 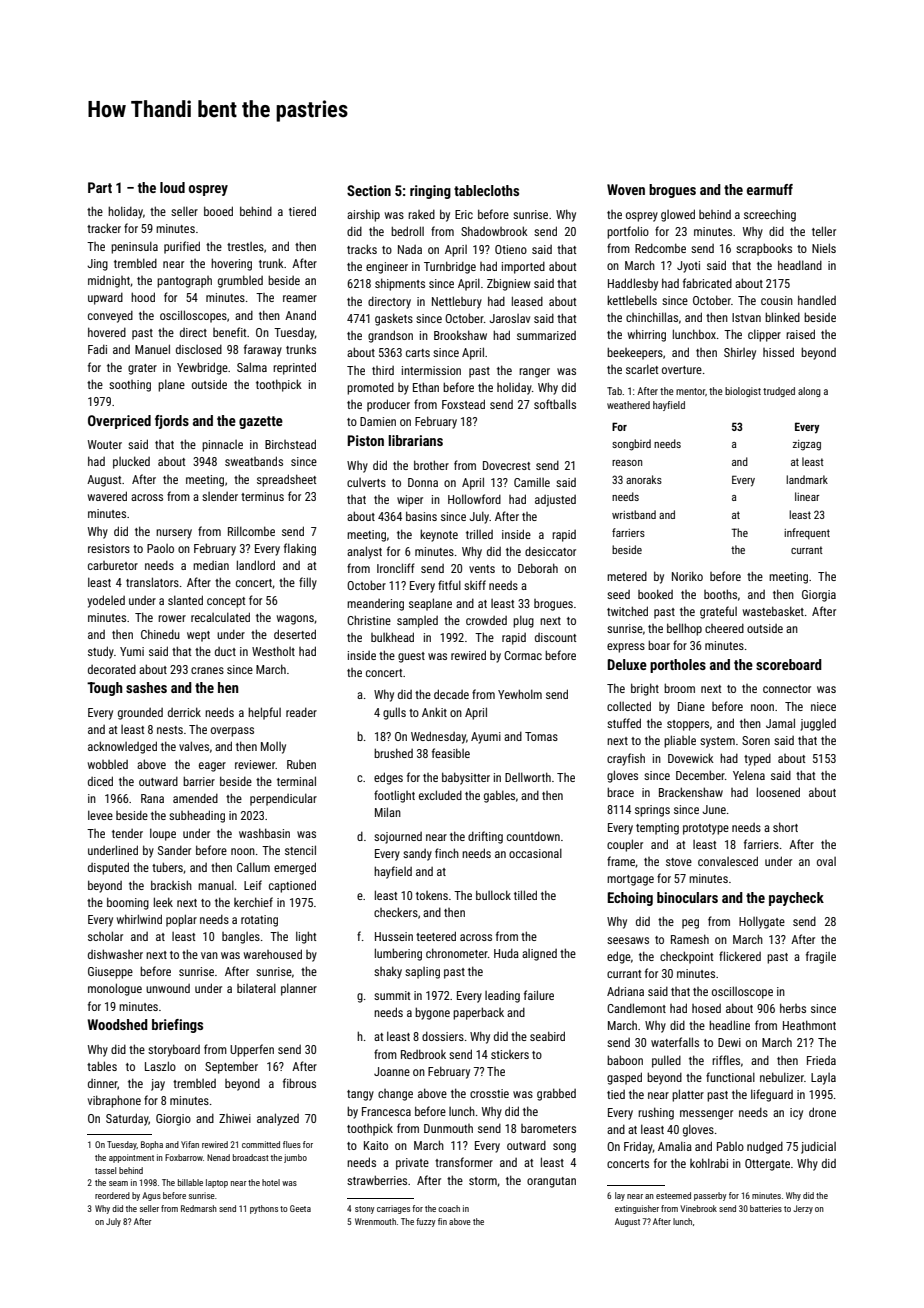 I want to click on Hollowford, so click(x=474, y=499).
